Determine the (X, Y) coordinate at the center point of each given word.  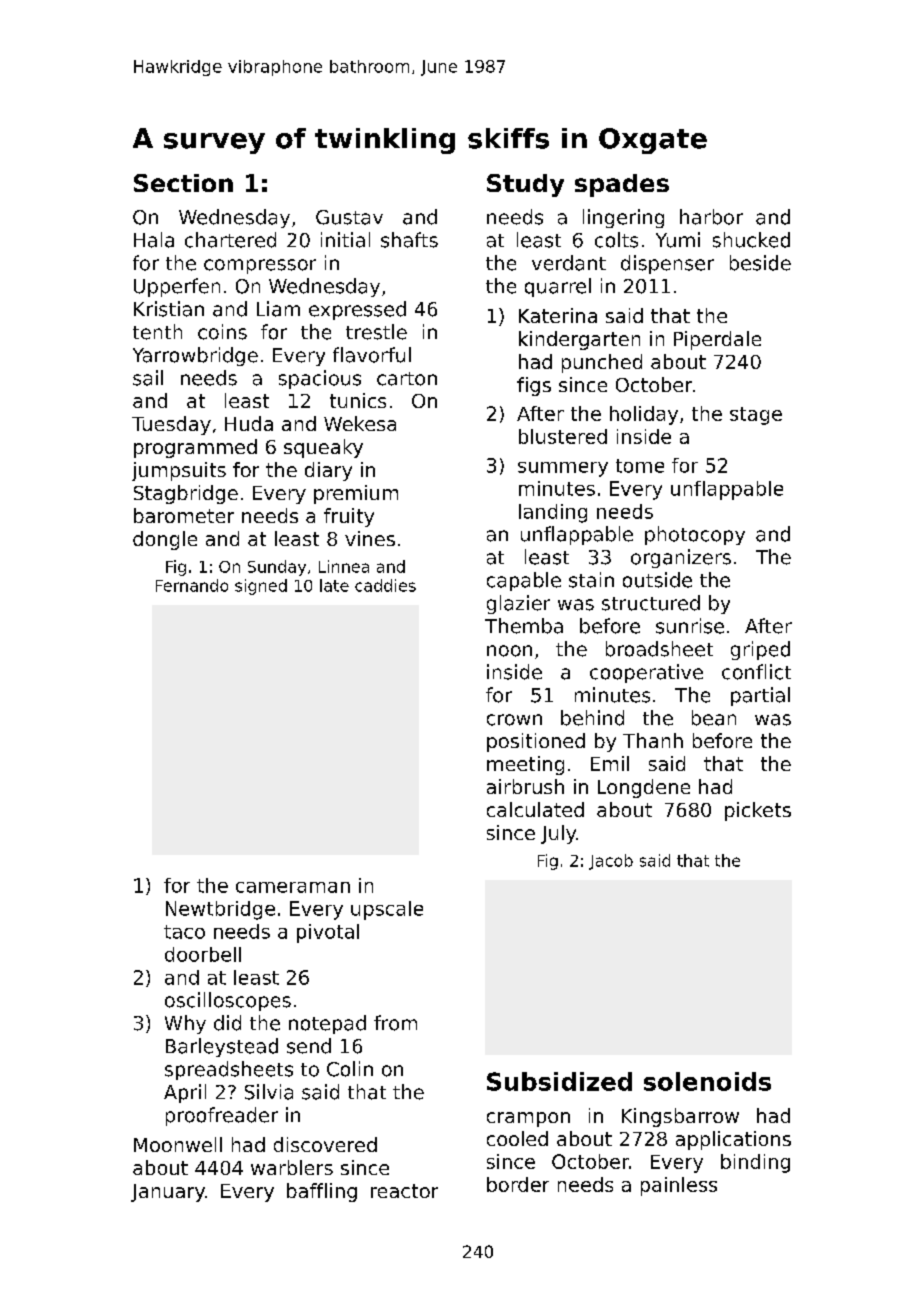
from (395, 1023)
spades (622, 185)
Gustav (349, 217)
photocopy (695, 535)
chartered (230, 240)
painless (679, 1186)
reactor (404, 1191)
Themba (524, 626)
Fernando (192, 585)
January (168, 1193)
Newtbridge (220, 910)
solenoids (707, 1081)
